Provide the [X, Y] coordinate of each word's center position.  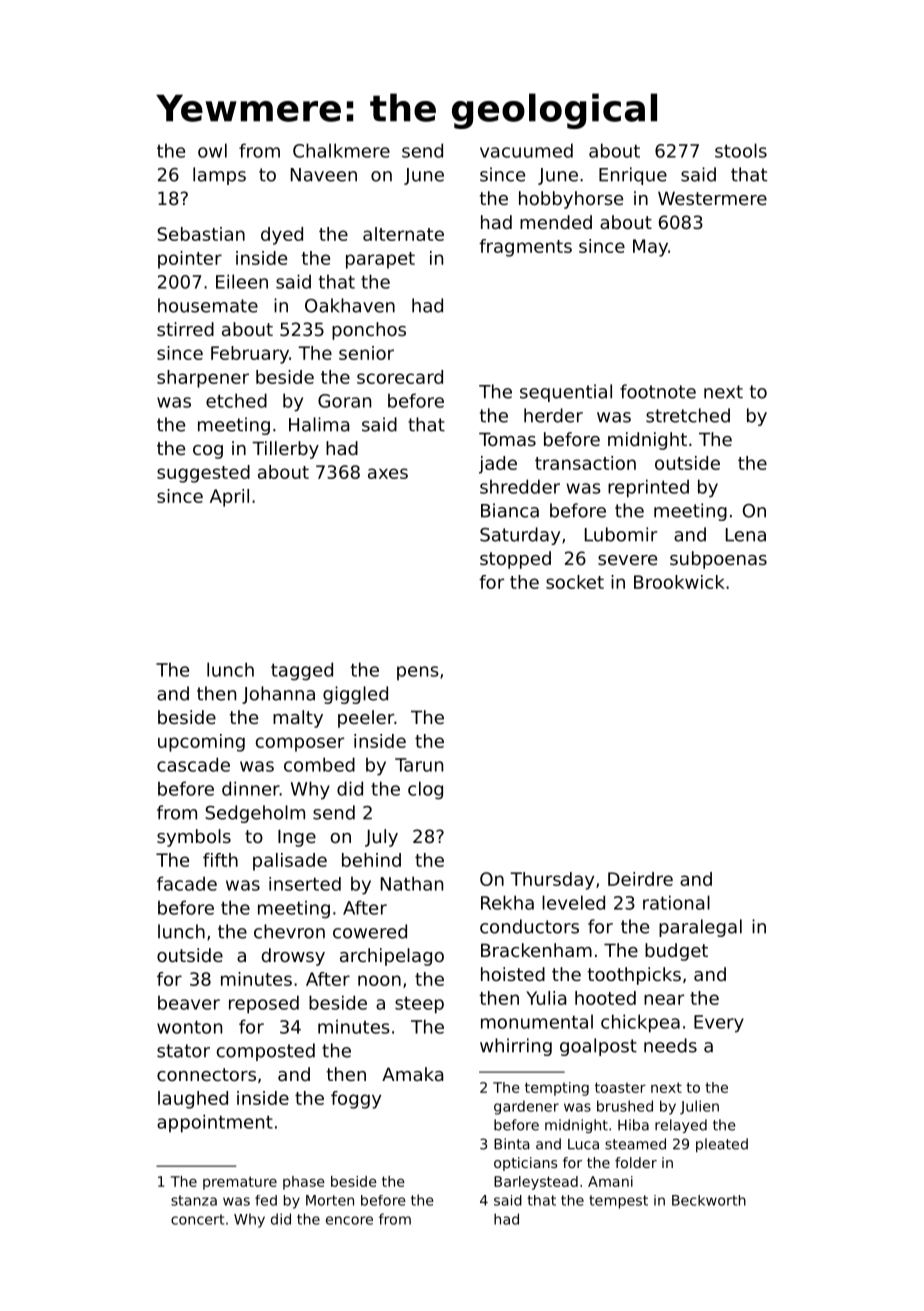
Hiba [633, 1125]
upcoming [201, 743]
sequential [566, 393]
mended [556, 222]
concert [197, 1219]
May [650, 248]
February [250, 355]
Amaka [412, 1074]
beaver [189, 1002]
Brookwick [679, 582]
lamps [219, 176]
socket [575, 582]
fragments [525, 248]
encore [349, 1220]
